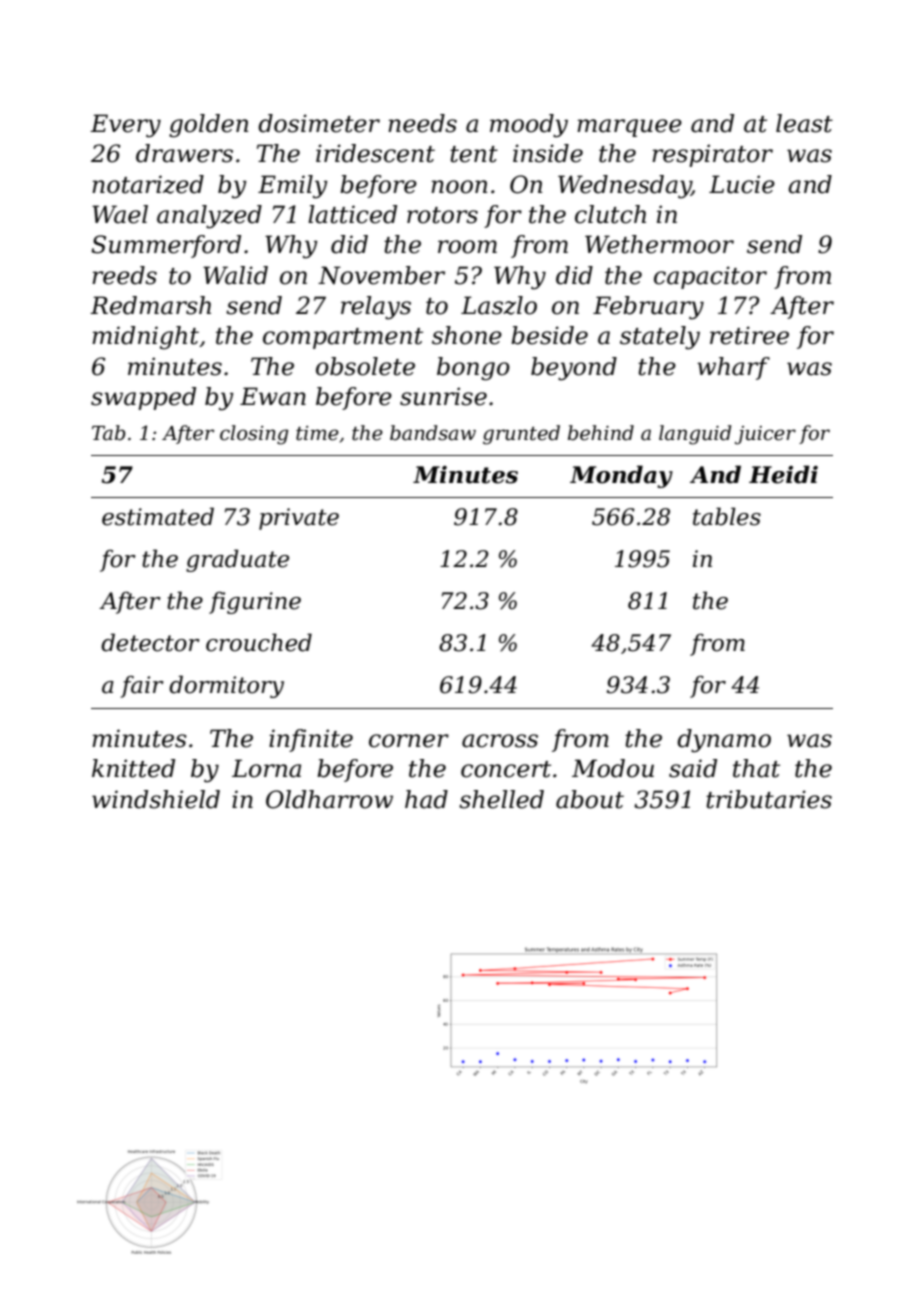 The width and height of the page is (924, 1311). Describe the element at coordinates (724, 741) in the page. I see `dynamo` at that location.
